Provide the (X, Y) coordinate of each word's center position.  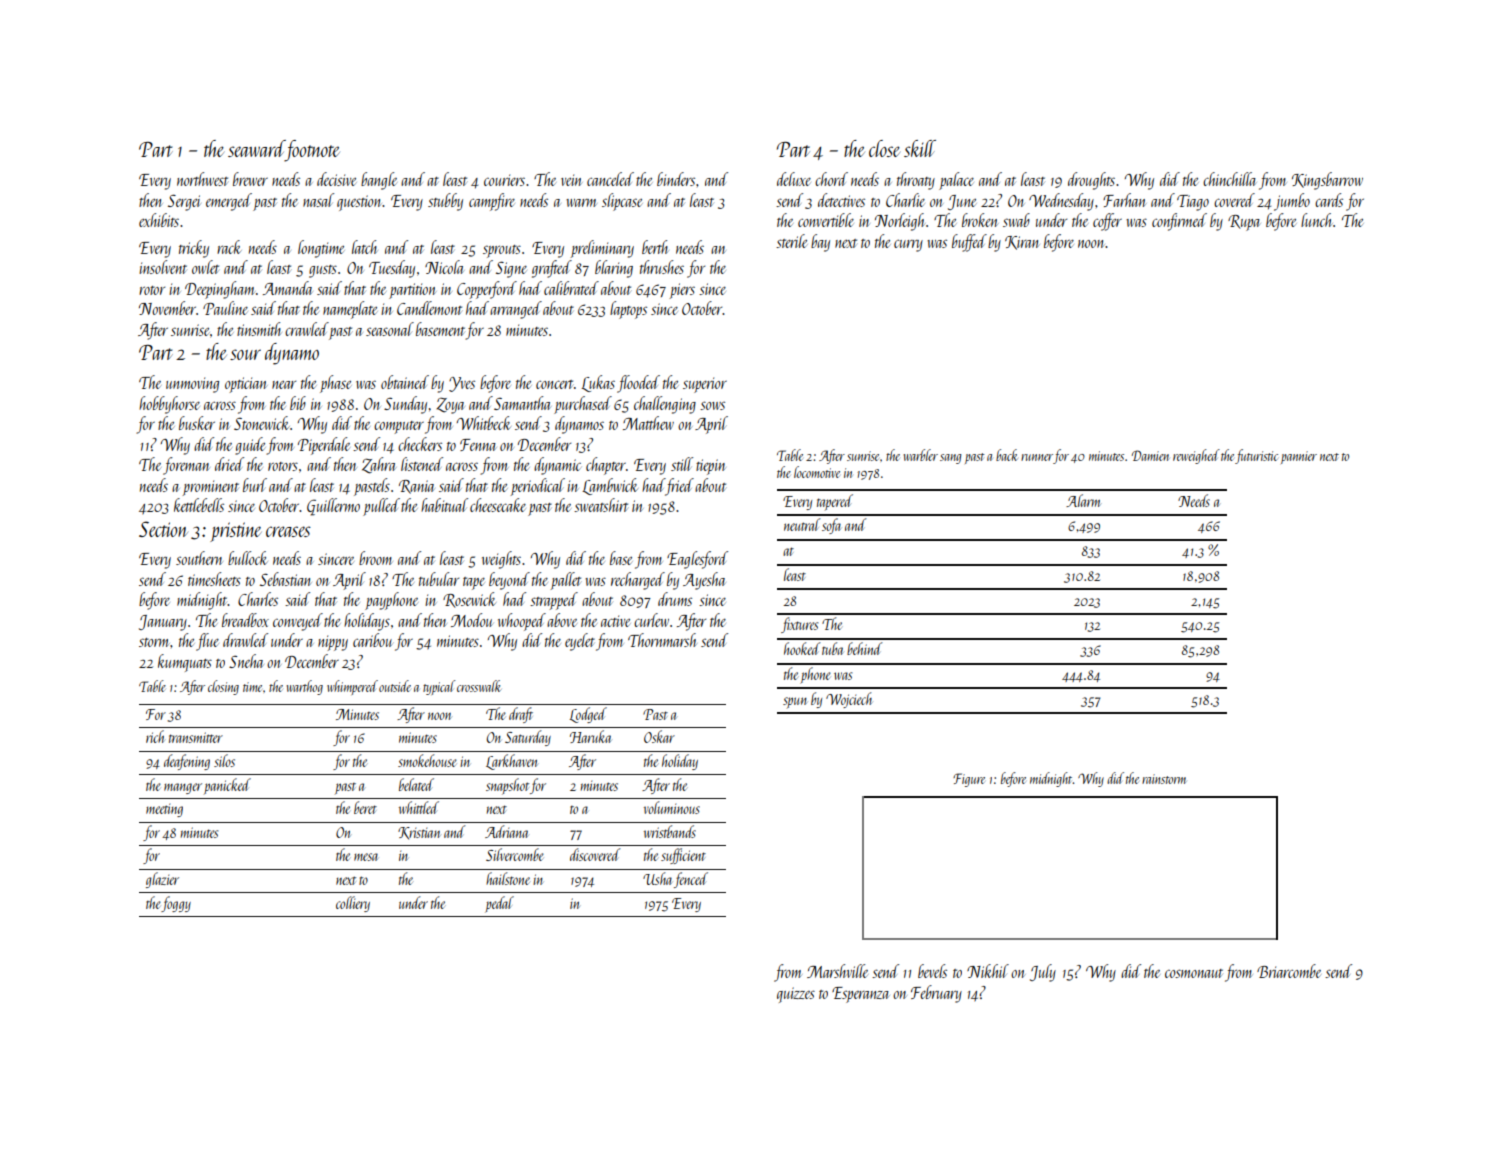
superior (705, 385)
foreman (186, 466)
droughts (1091, 181)
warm (581, 203)
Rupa (1244, 223)
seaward (256, 148)
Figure (969, 780)
